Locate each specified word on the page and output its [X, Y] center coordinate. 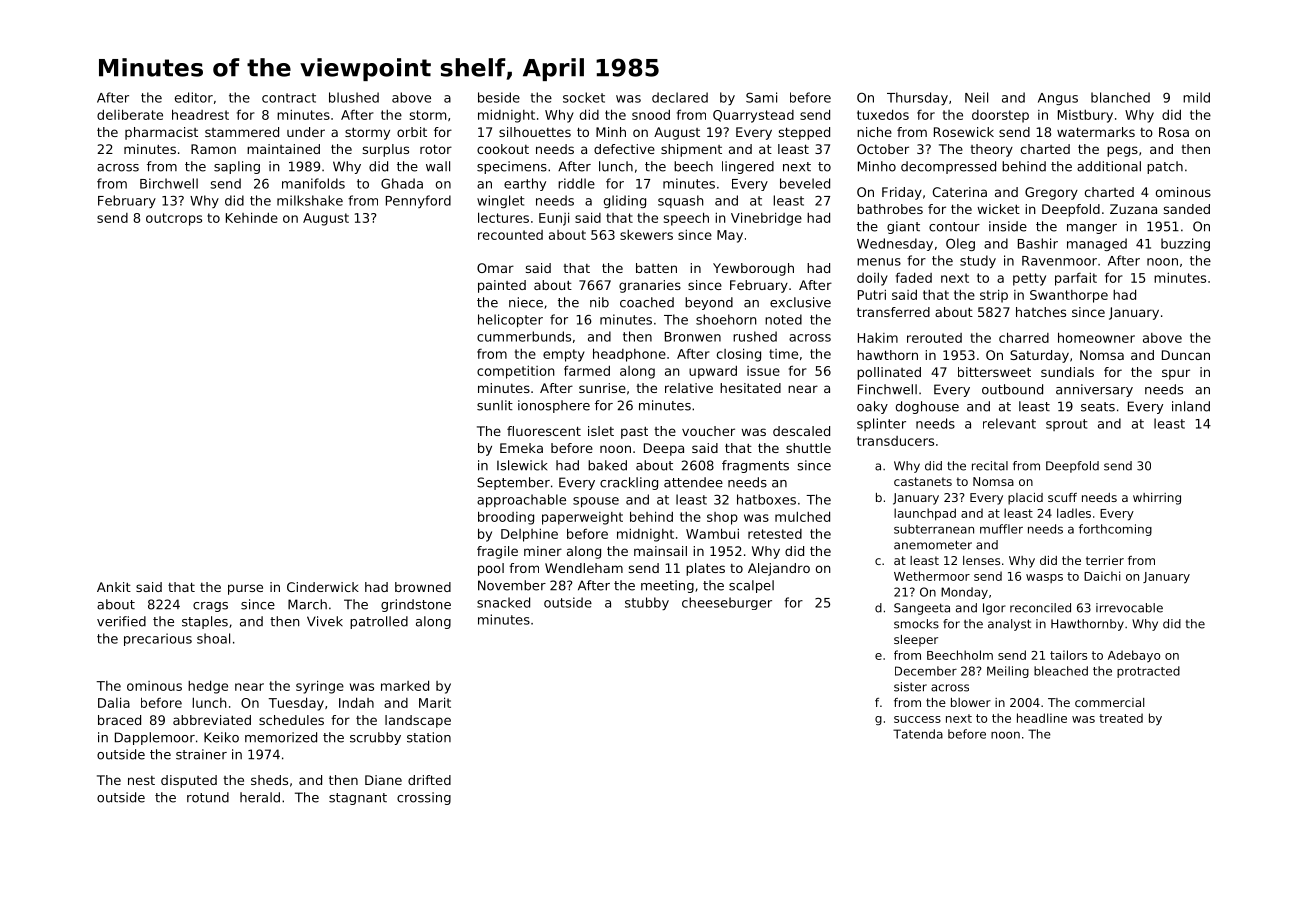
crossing [424, 798]
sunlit [495, 405]
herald [260, 797]
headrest [200, 114]
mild [1196, 97]
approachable [521, 501]
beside [499, 97]
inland [1191, 406]
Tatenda [918, 734]
